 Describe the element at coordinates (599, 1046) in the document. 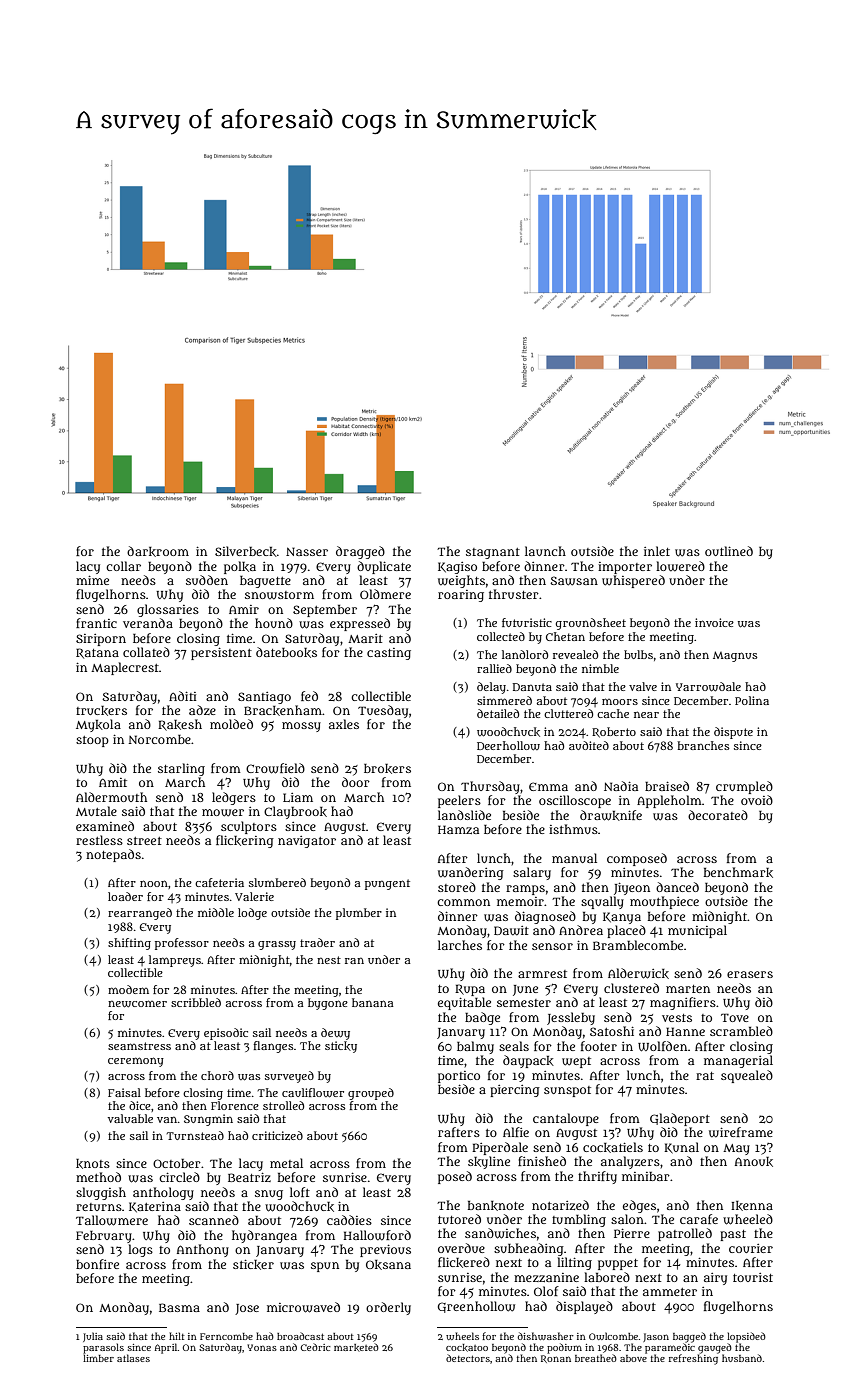

I see `footer` at that location.
